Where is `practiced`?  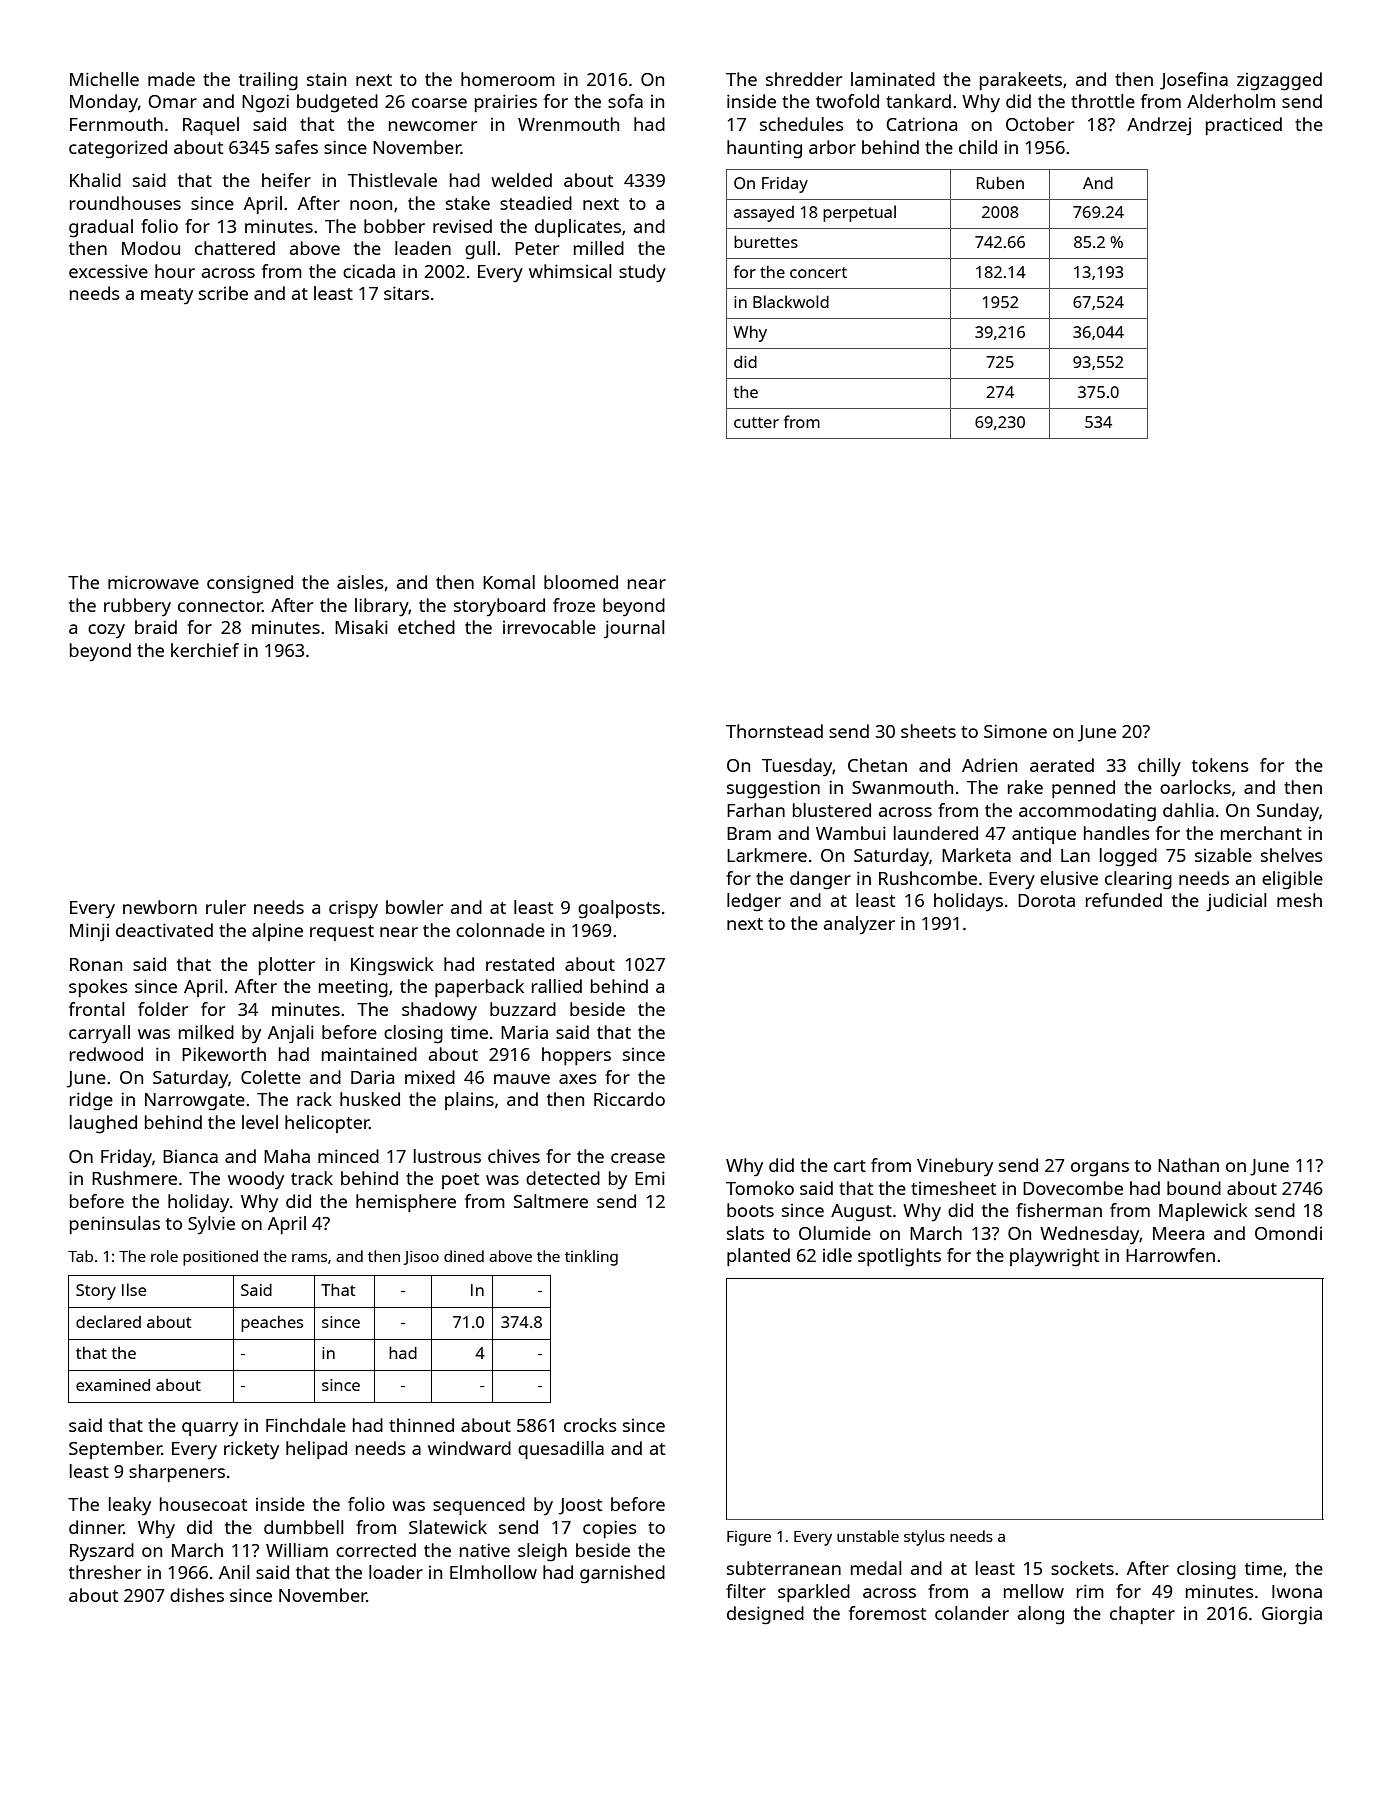 practiced is located at coordinates (1244, 126).
